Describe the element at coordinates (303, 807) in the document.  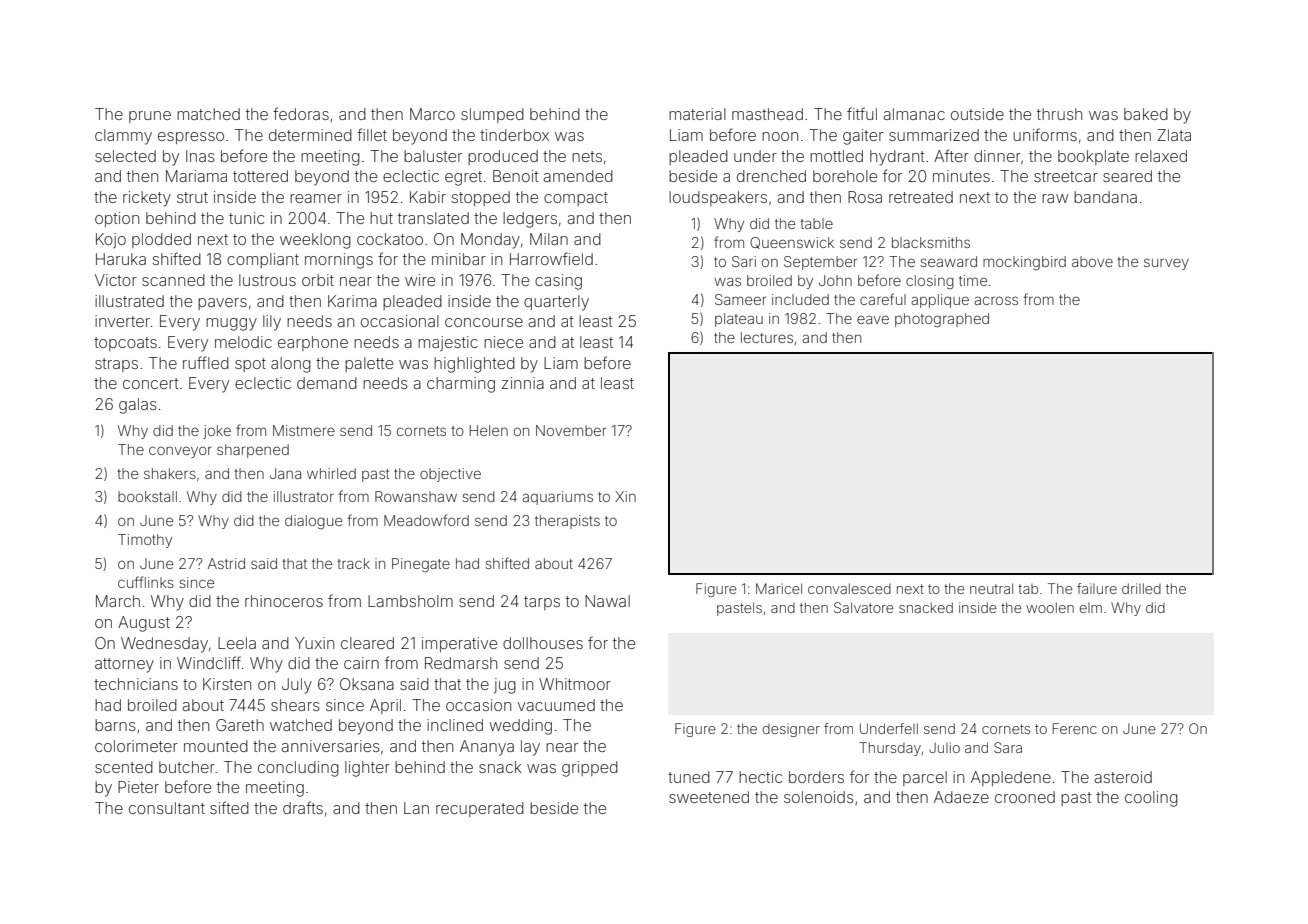
I see `drafts` at that location.
